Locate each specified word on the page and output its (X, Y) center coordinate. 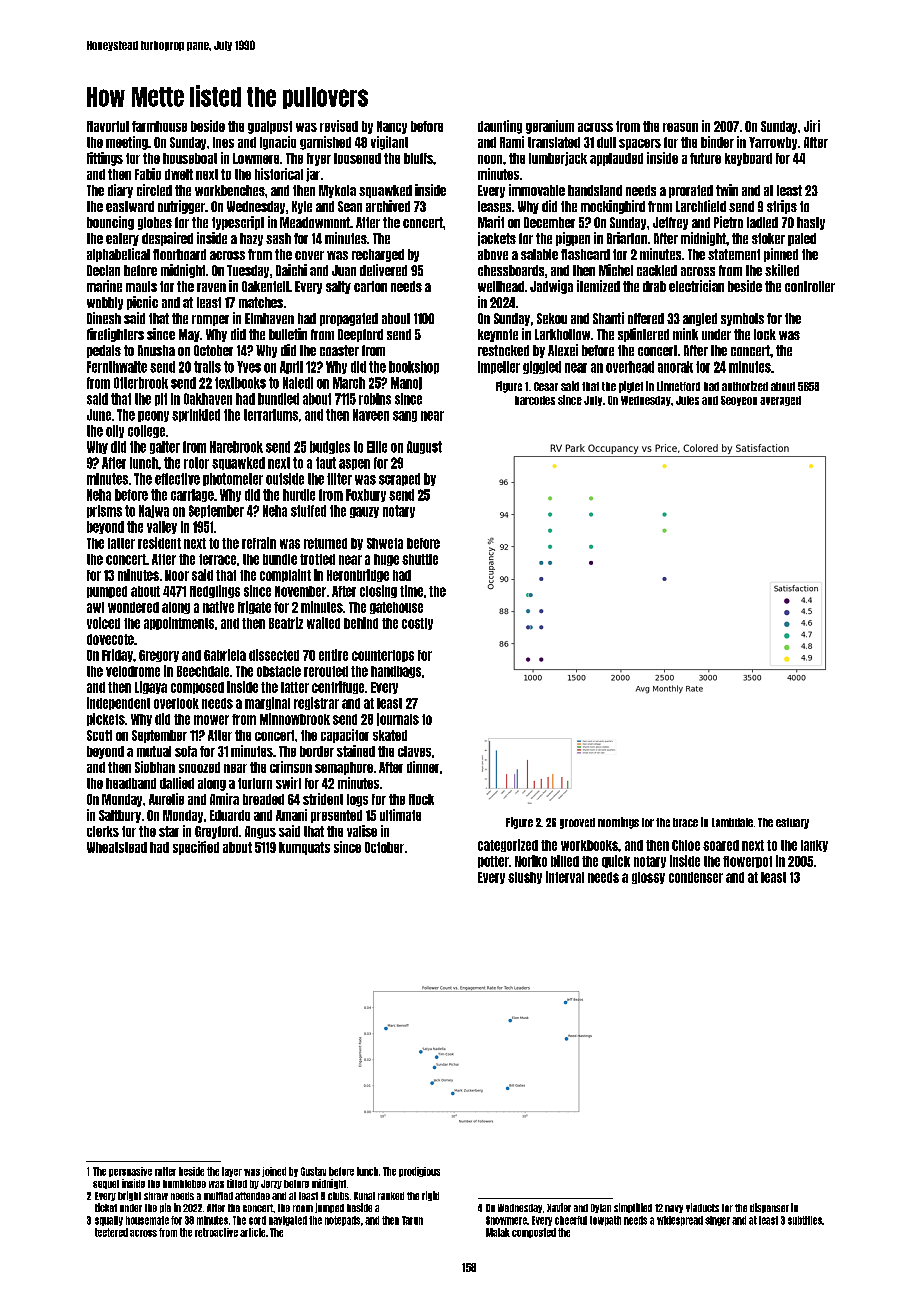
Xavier (559, 1207)
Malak (498, 1232)
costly (417, 624)
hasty (811, 223)
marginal (267, 703)
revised (339, 126)
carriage (192, 495)
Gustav (313, 1171)
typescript (238, 223)
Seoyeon (739, 401)
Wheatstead (117, 847)
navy (674, 1209)
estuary (792, 823)
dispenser (769, 1208)
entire (333, 655)
